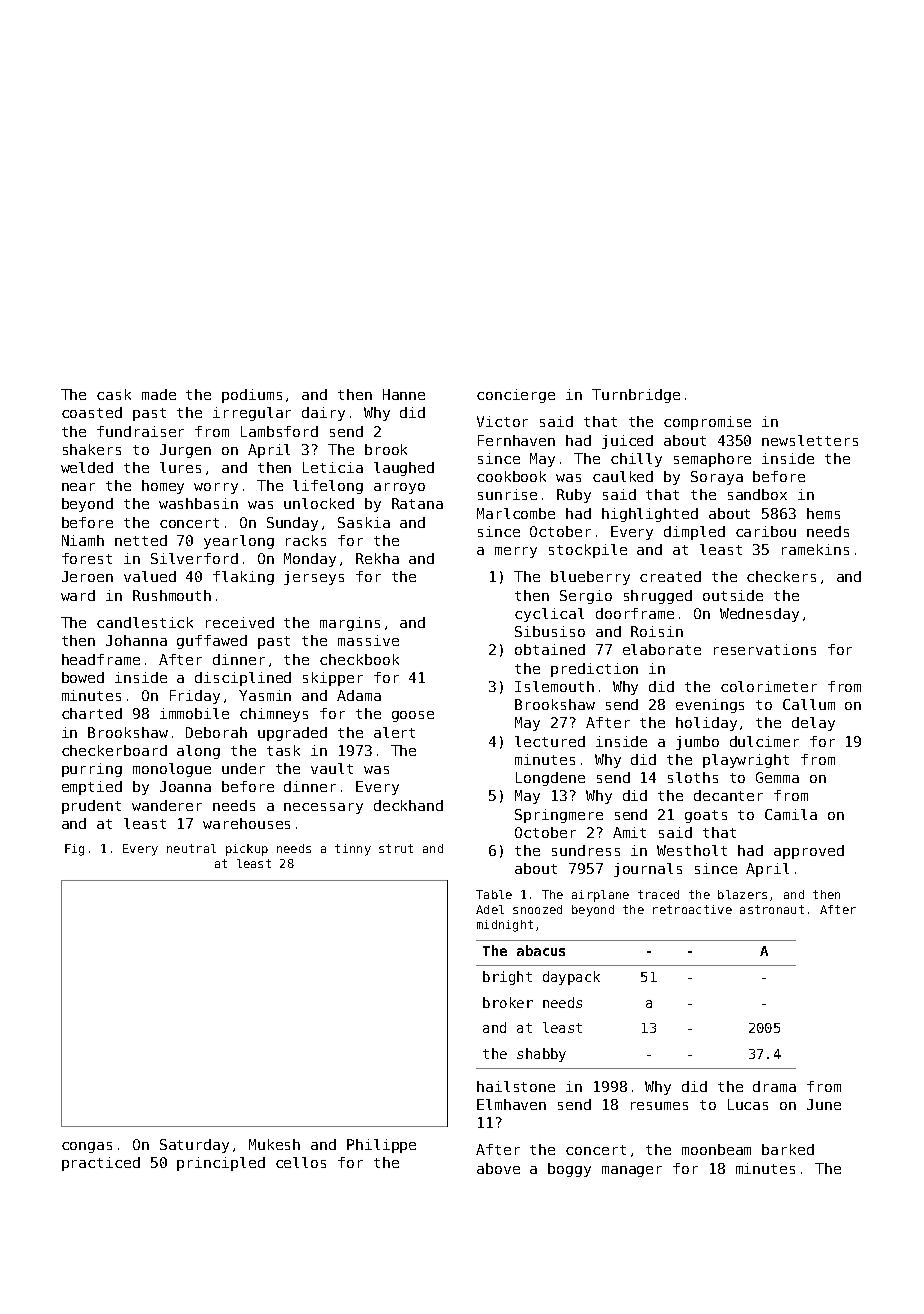 This screenshot has width=924, height=1314. What do you see at coordinates (498, 1168) in the screenshot?
I see `above` at bounding box center [498, 1168].
